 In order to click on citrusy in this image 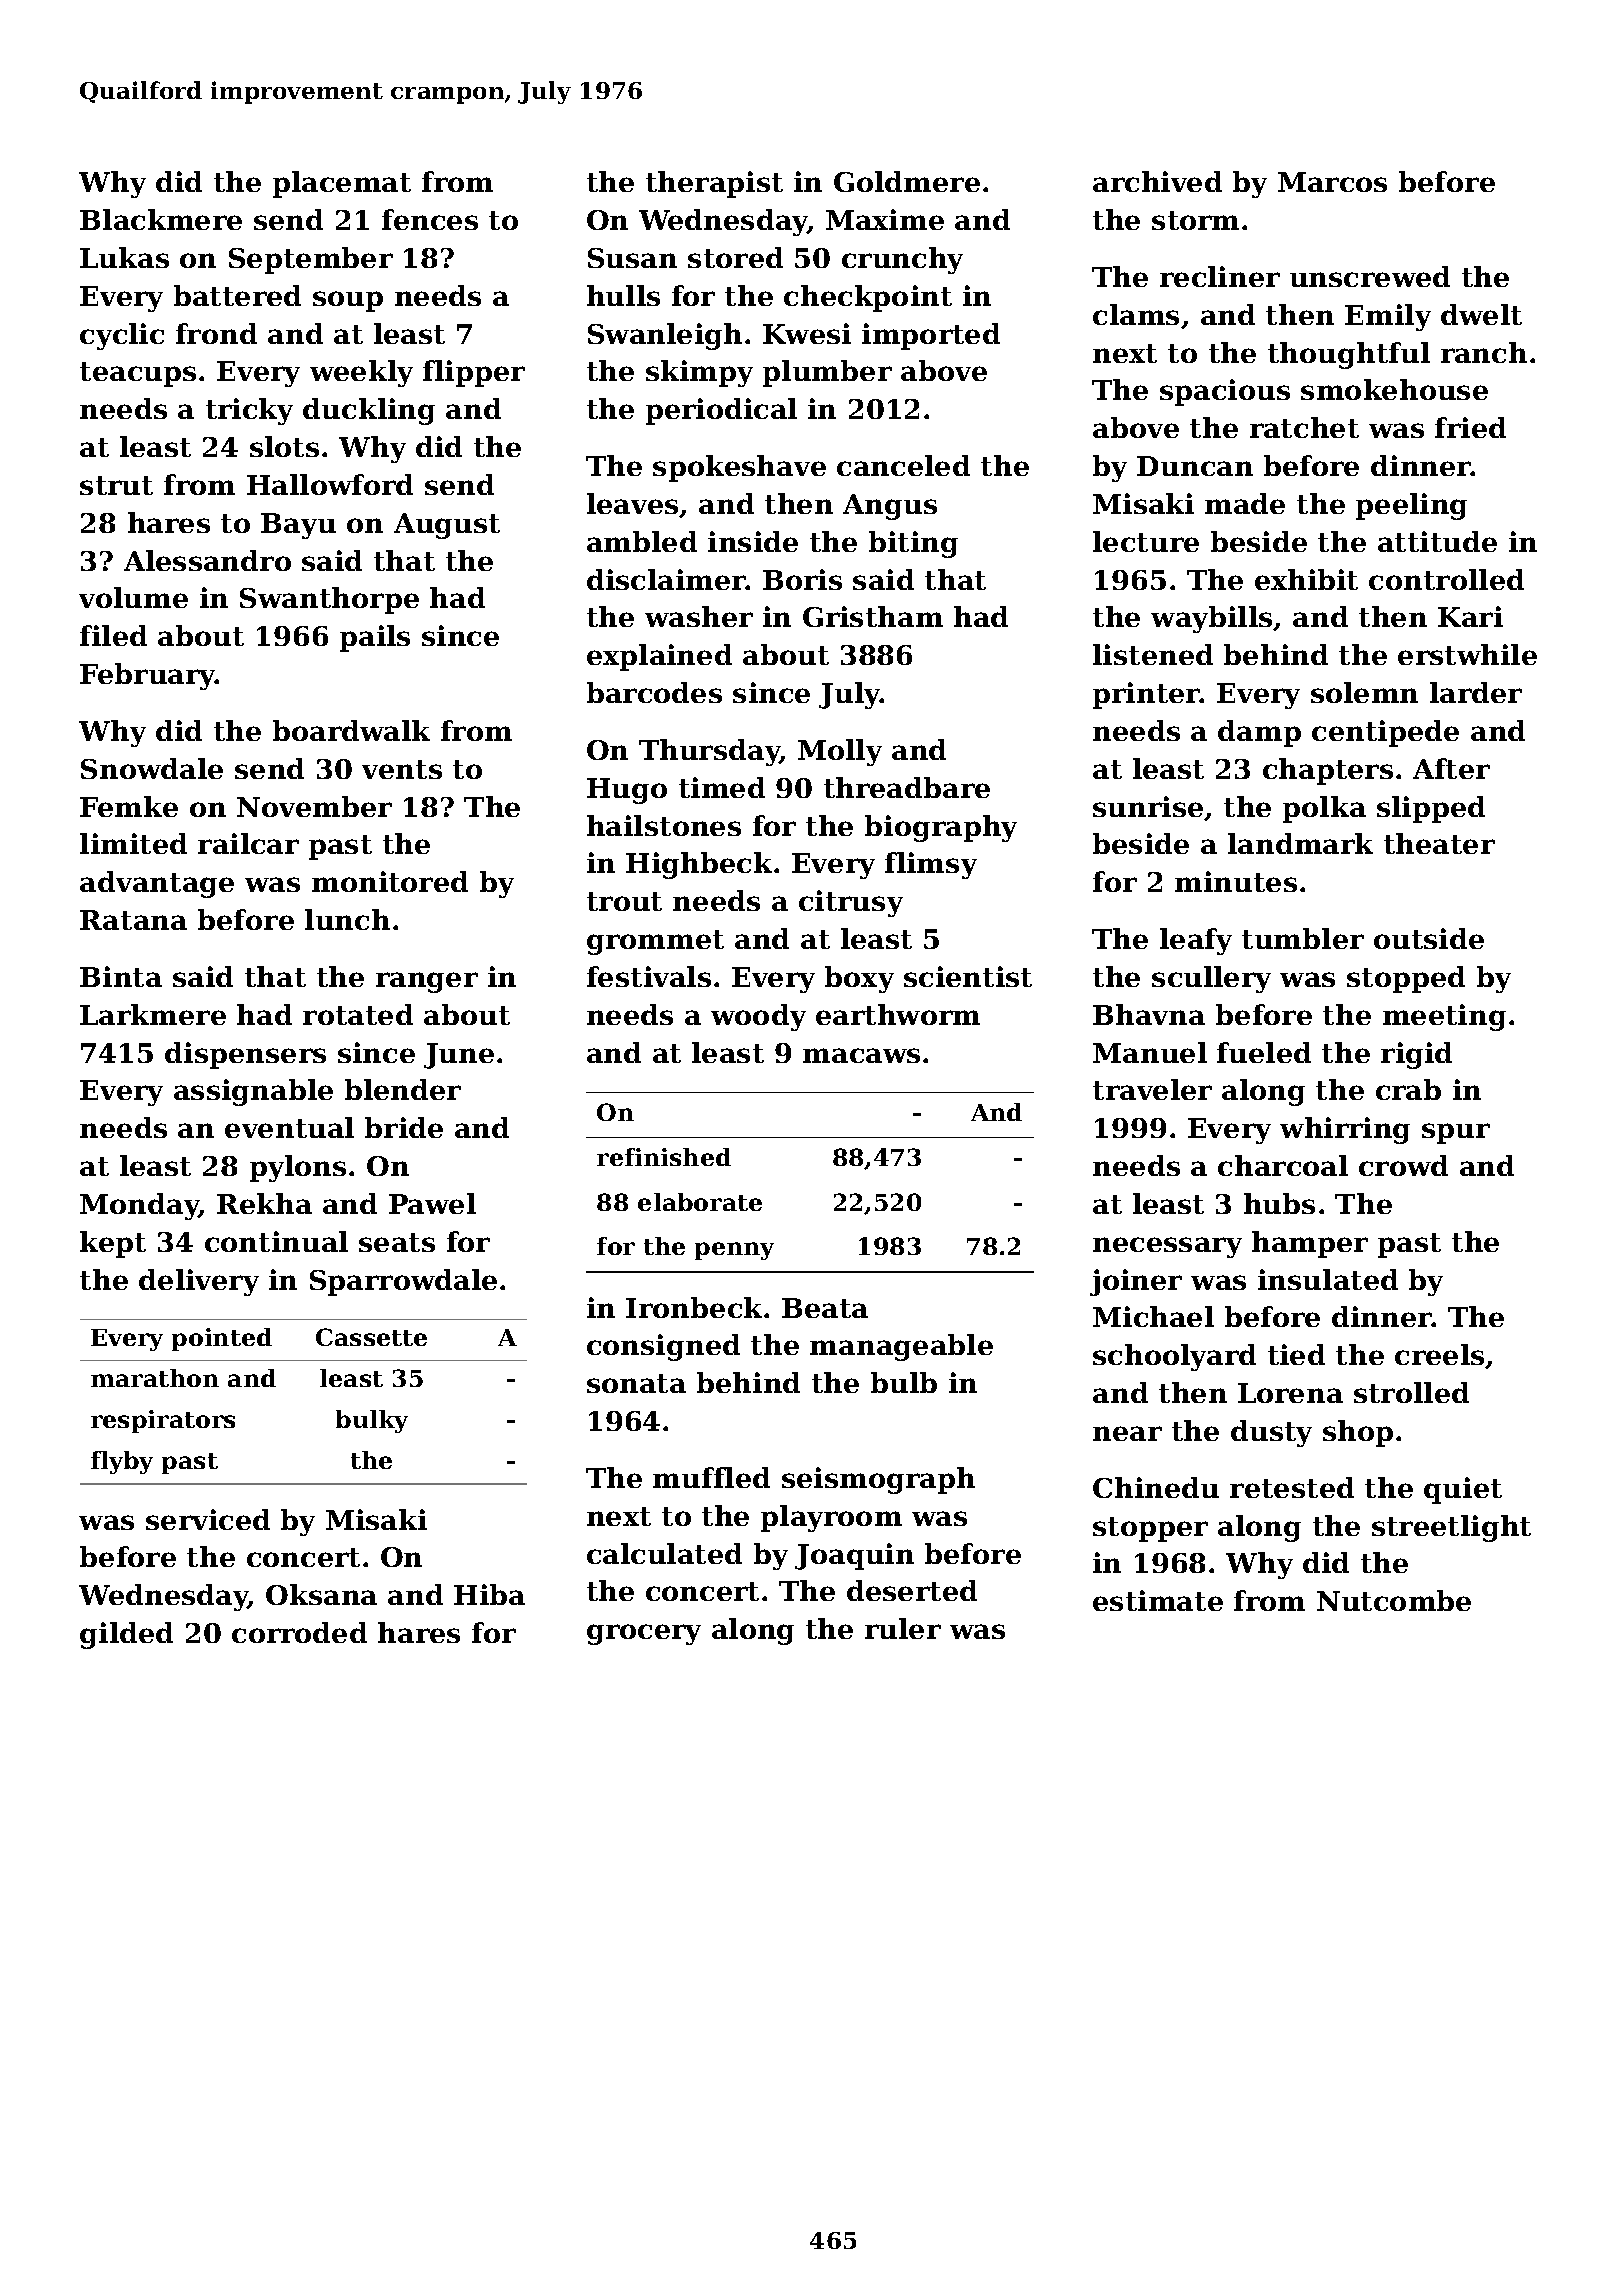, I will do `click(851, 903)`.
